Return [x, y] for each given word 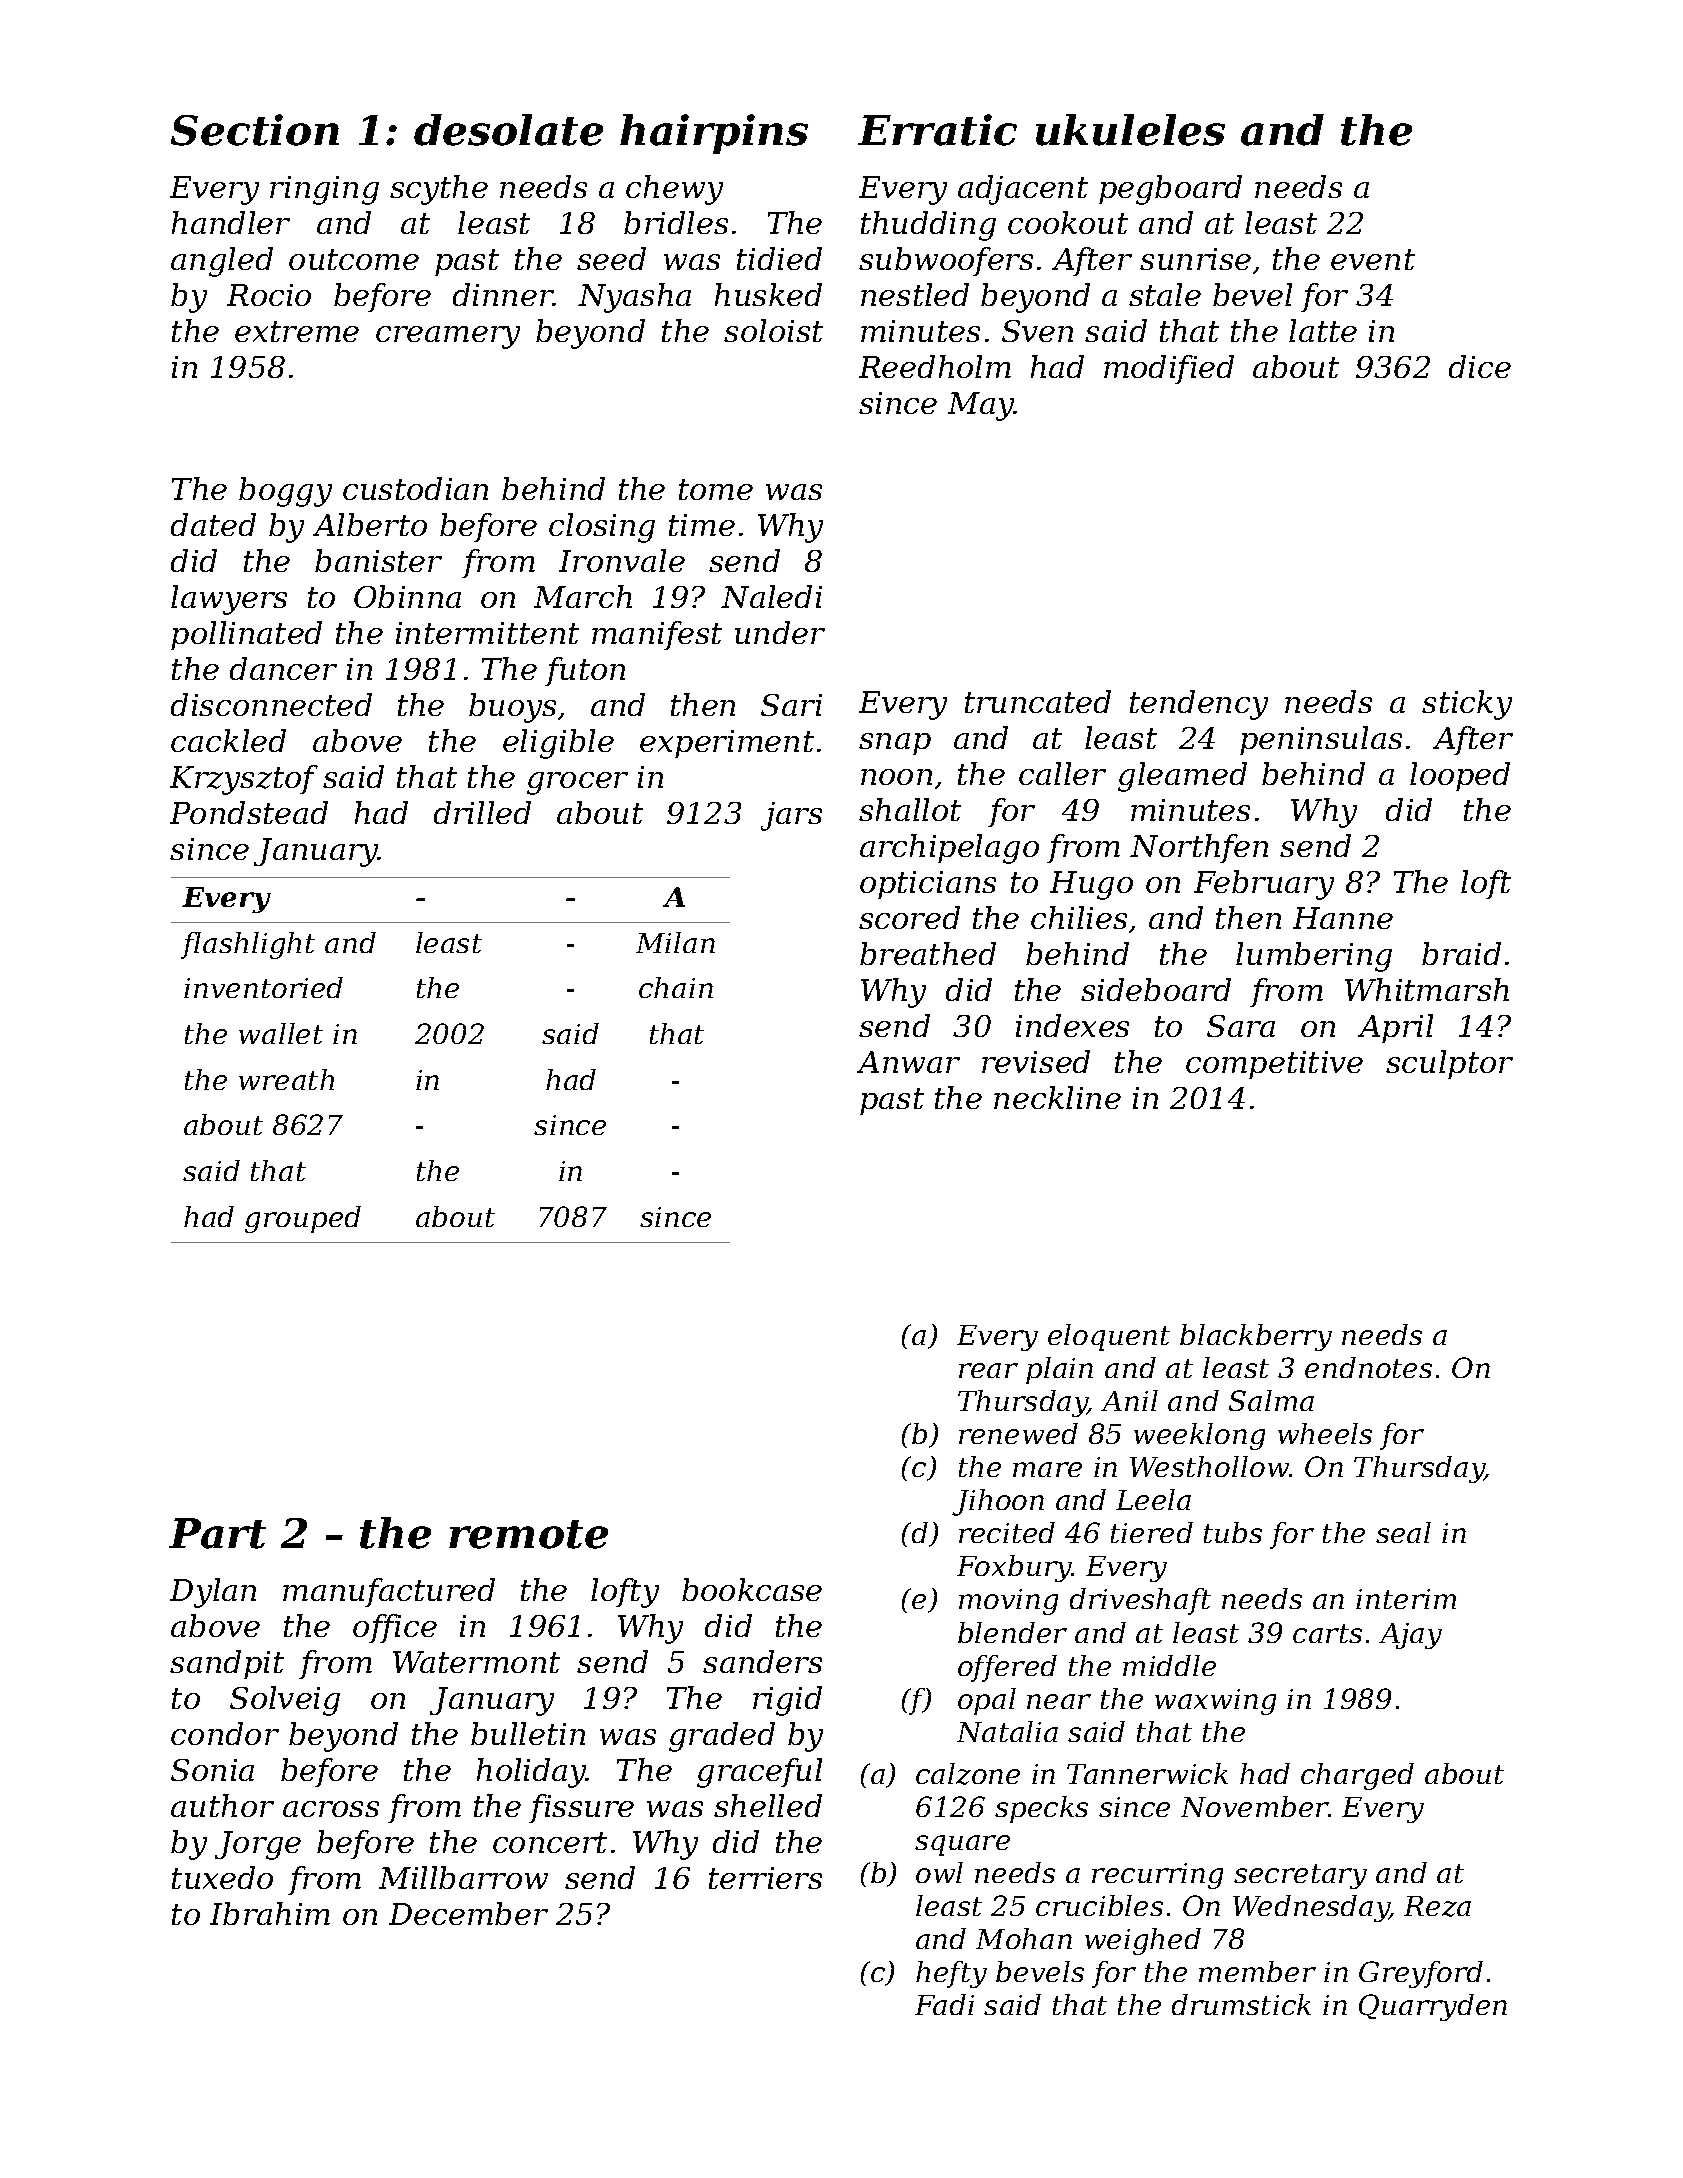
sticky [1467, 705]
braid [1461, 953]
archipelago [949, 849]
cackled [228, 740]
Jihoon [998, 1502]
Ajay [1410, 1636]
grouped [303, 1219]
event [1373, 259]
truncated [1038, 701]
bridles [676, 222]
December [468, 1913]
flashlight [248, 945]
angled [222, 262]
